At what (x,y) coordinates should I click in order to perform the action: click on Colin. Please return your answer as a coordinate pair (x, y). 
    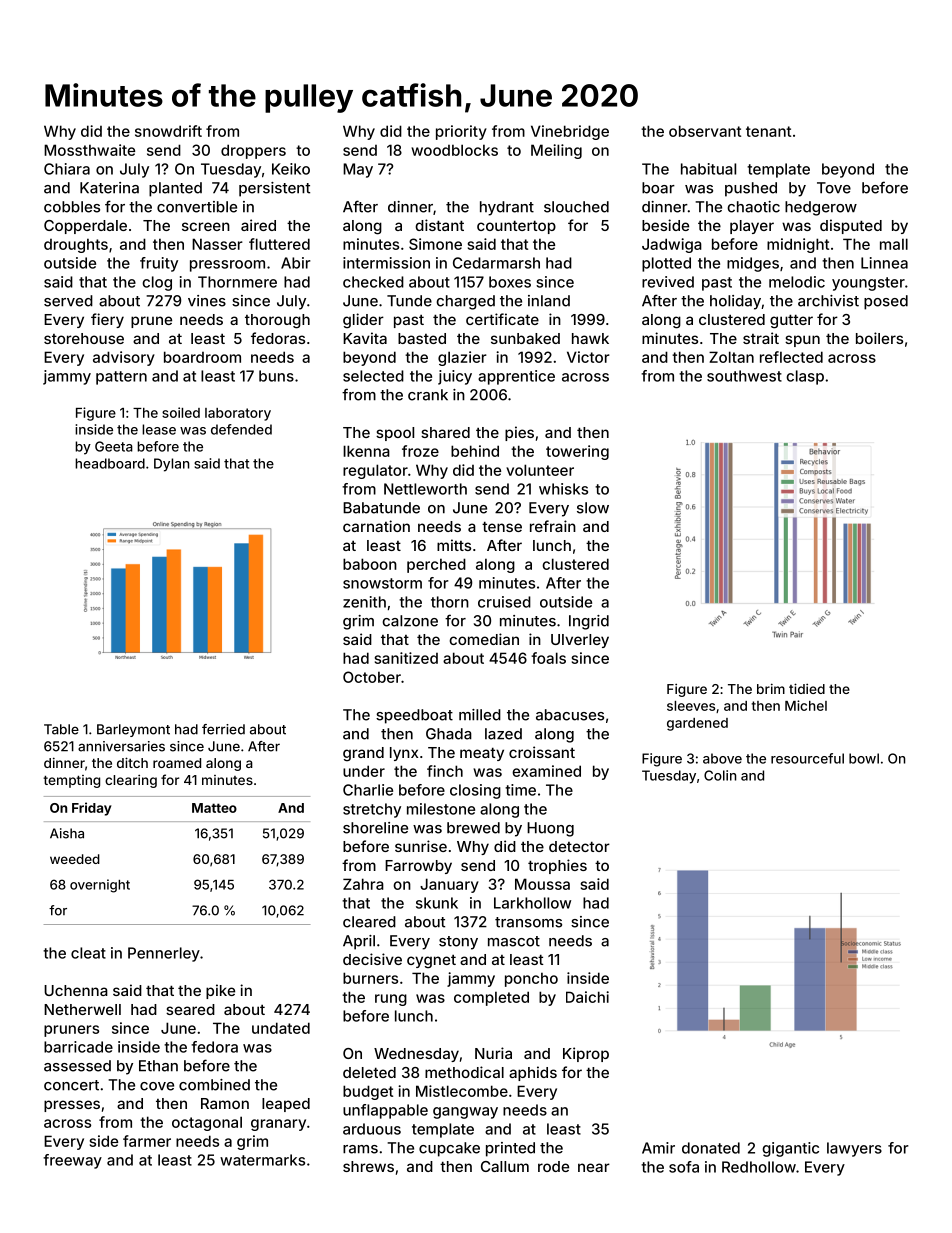
    Looking at the image, I should click on (720, 775).
